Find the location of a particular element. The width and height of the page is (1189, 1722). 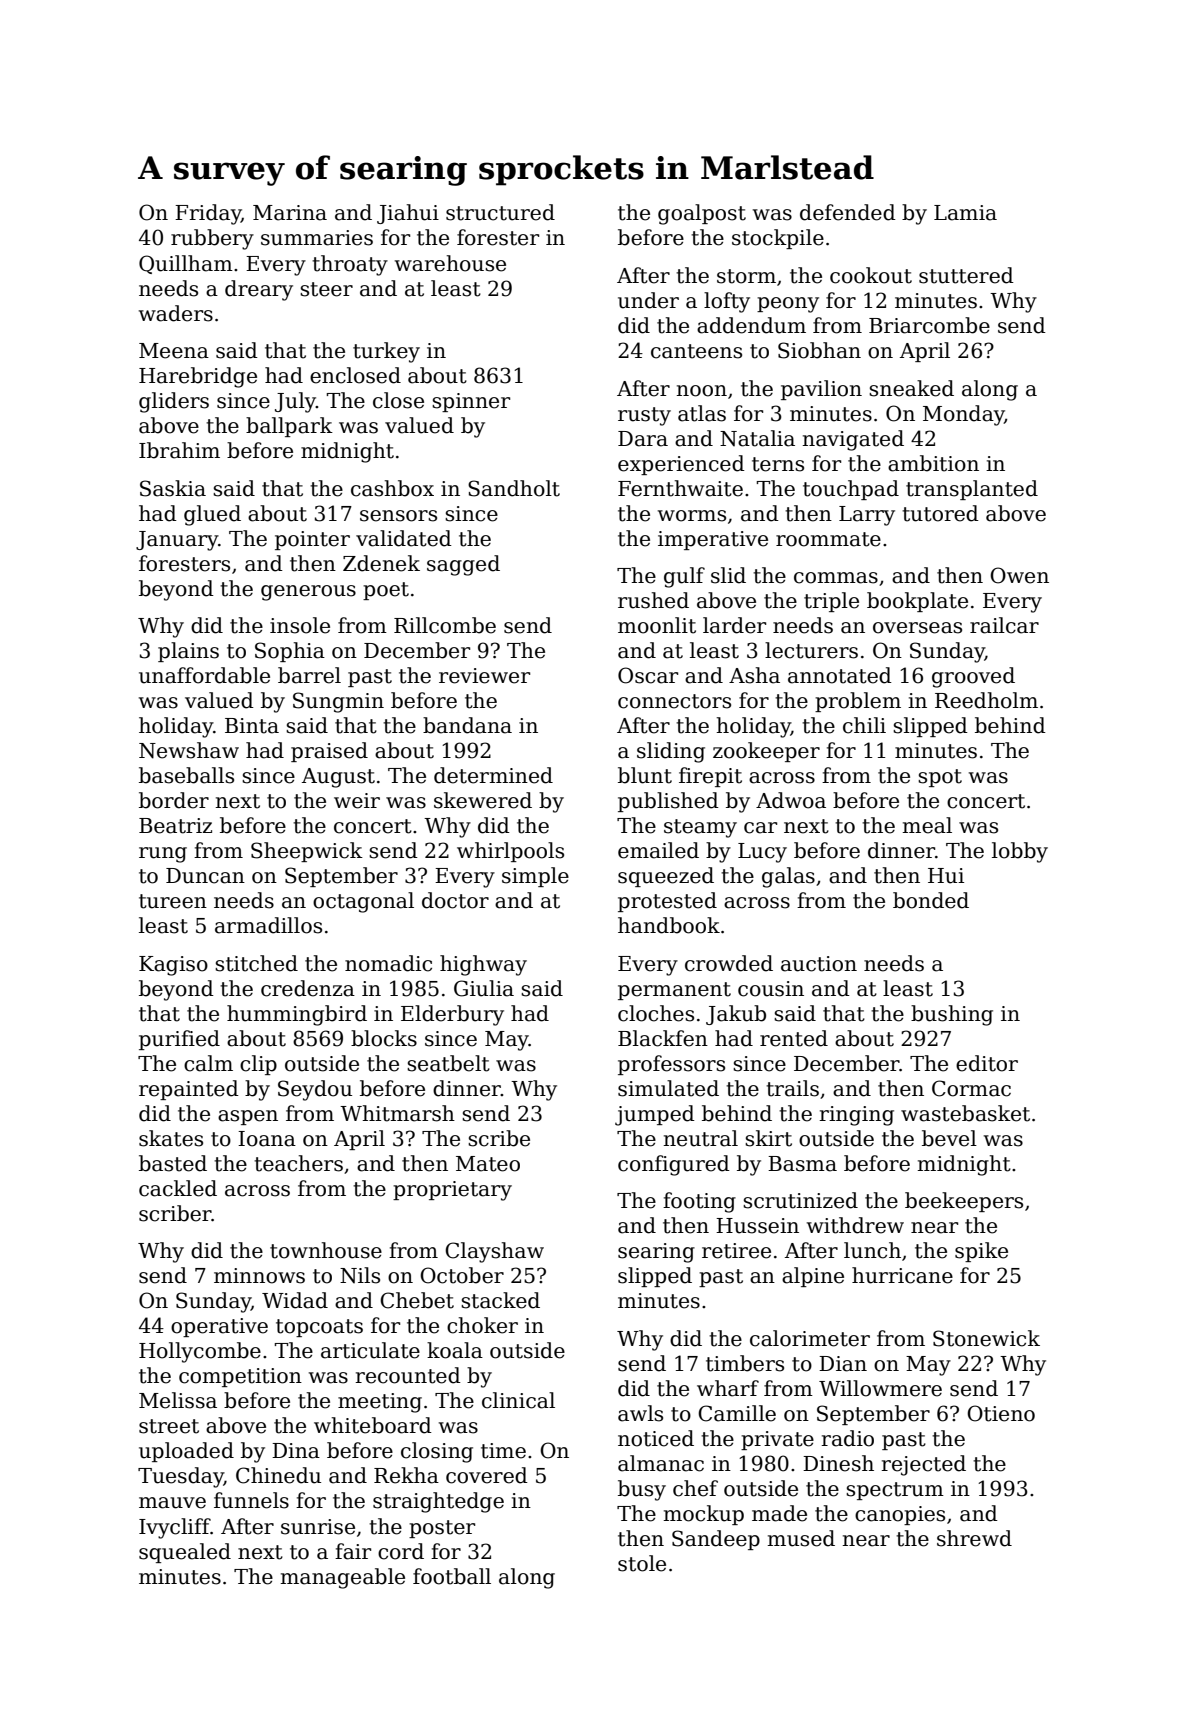

structured is located at coordinates (500, 212).
